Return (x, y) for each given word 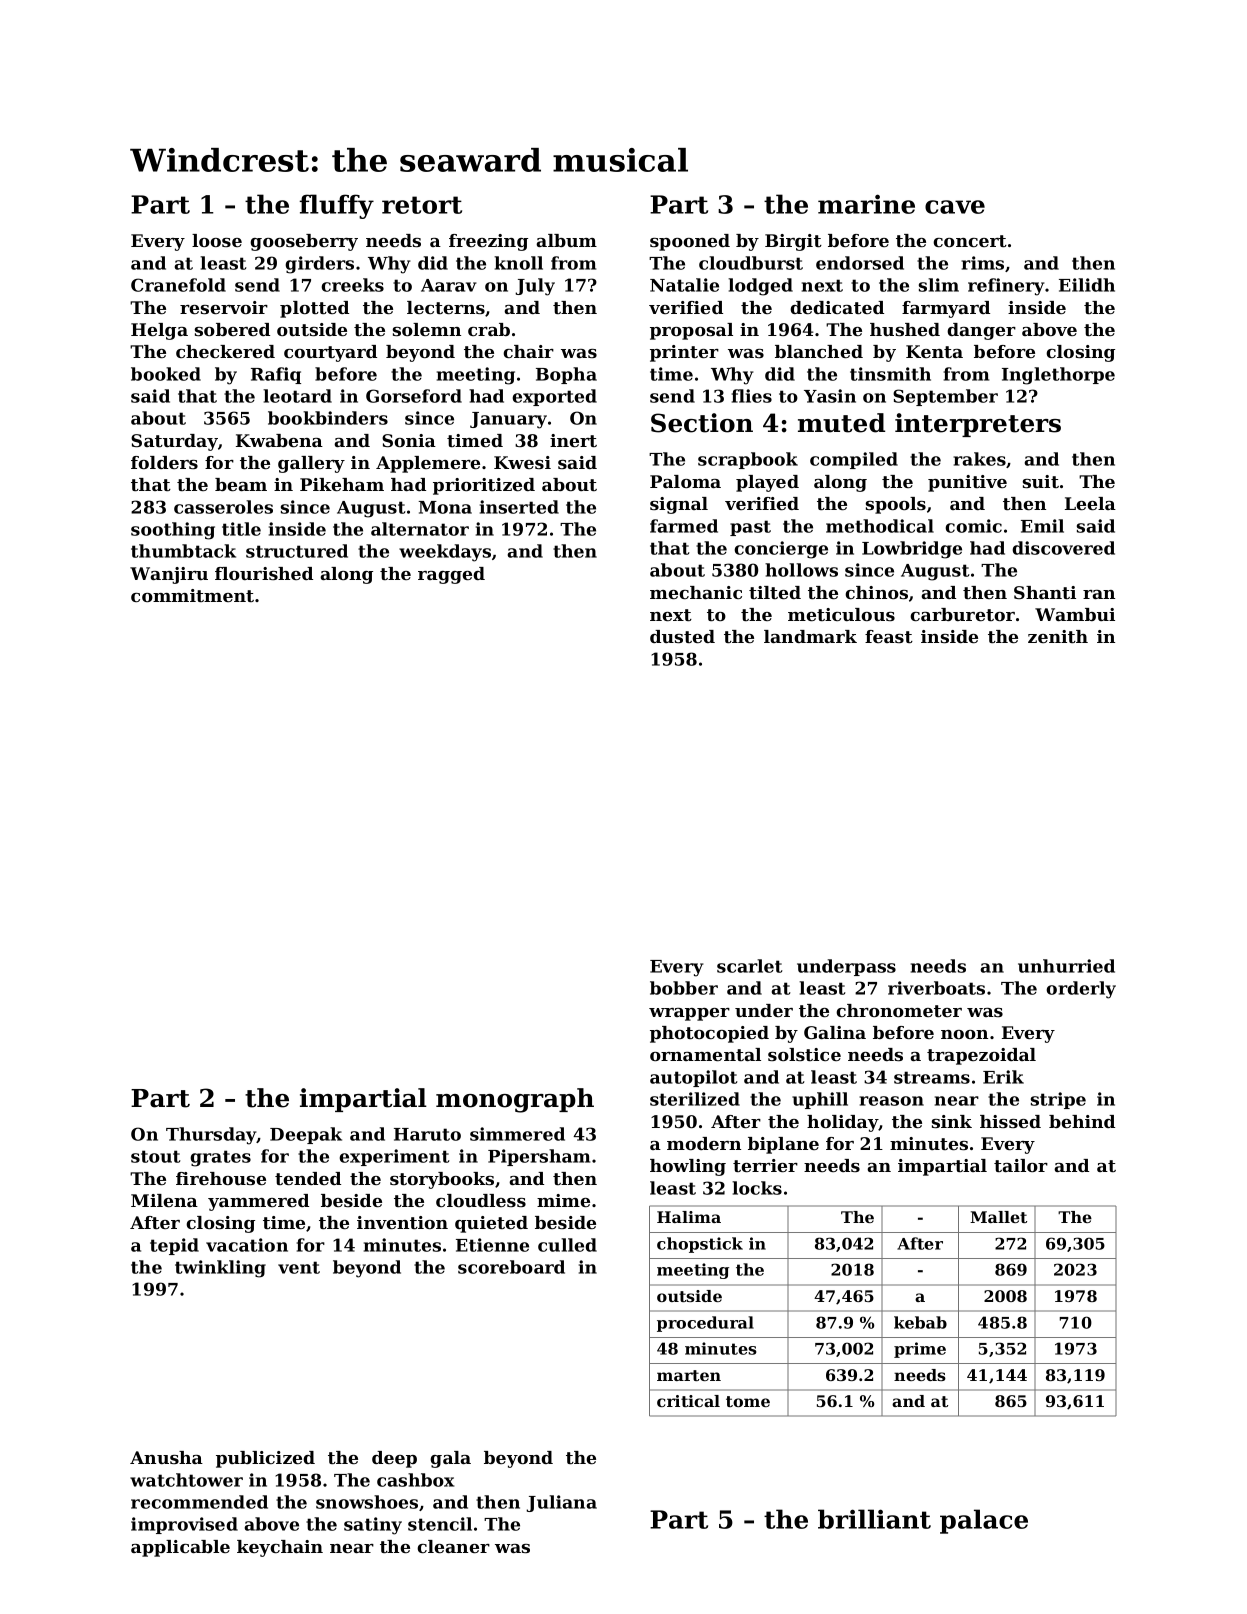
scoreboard (511, 1267)
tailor (1021, 1165)
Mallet (998, 1217)
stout (156, 1156)
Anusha (166, 1457)
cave (955, 207)
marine (866, 204)
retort (422, 205)
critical (688, 1401)
